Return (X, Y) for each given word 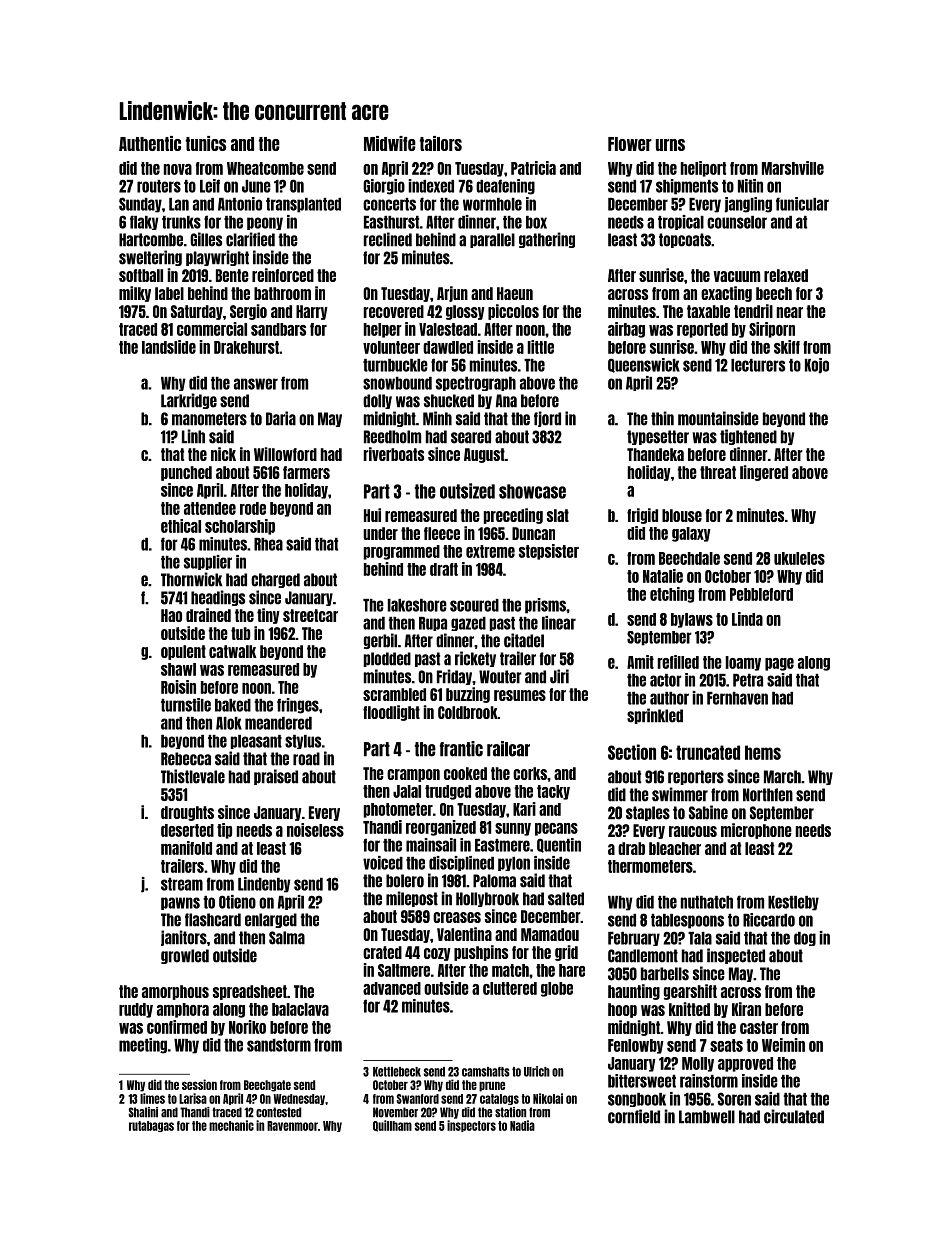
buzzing (468, 695)
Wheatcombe (265, 168)
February (634, 939)
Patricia (533, 168)
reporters (696, 777)
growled (185, 956)
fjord (547, 419)
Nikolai (548, 1098)
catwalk (233, 651)
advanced (392, 988)
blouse (682, 515)
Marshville (793, 168)
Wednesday (299, 1099)
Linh (193, 436)
